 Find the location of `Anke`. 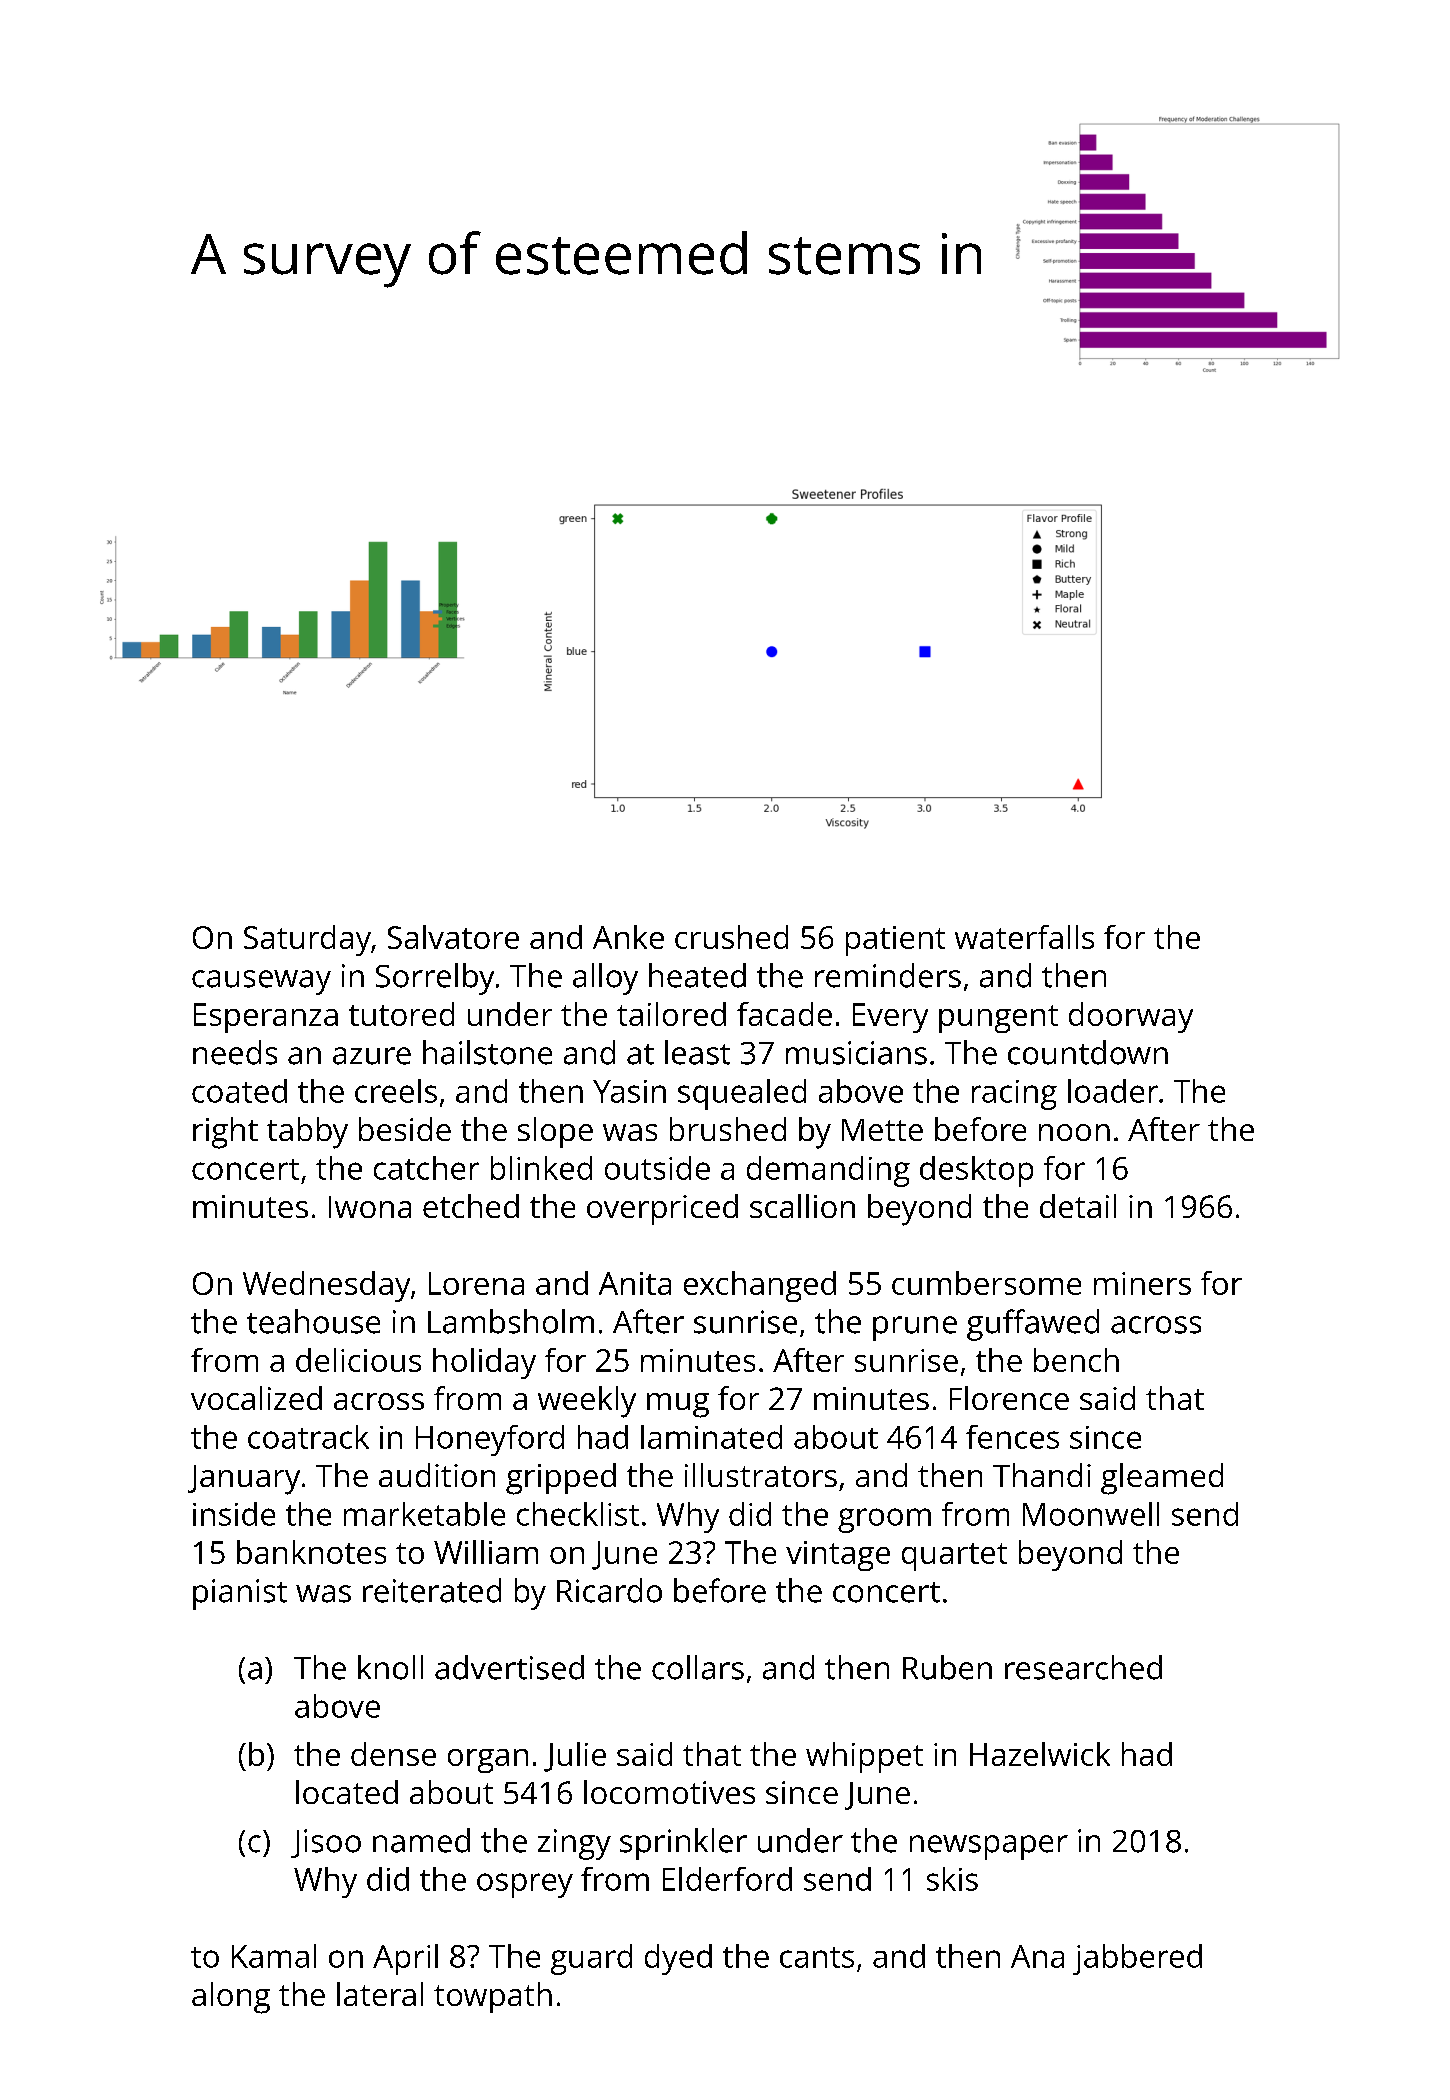

Anke is located at coordinates (628, 937).
